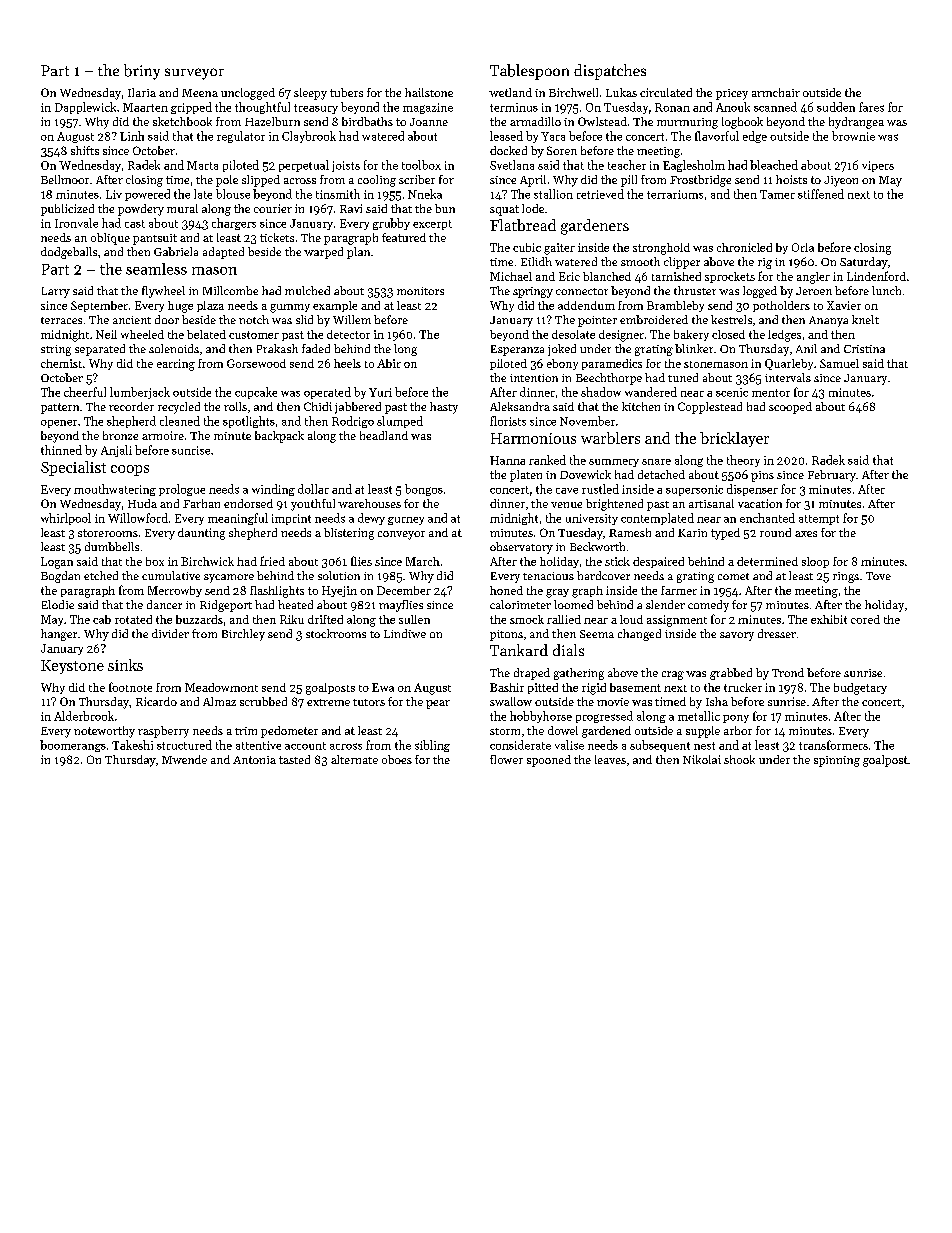 The image size is (952, 1233). I want to click on thinned, so click(61, 450).
